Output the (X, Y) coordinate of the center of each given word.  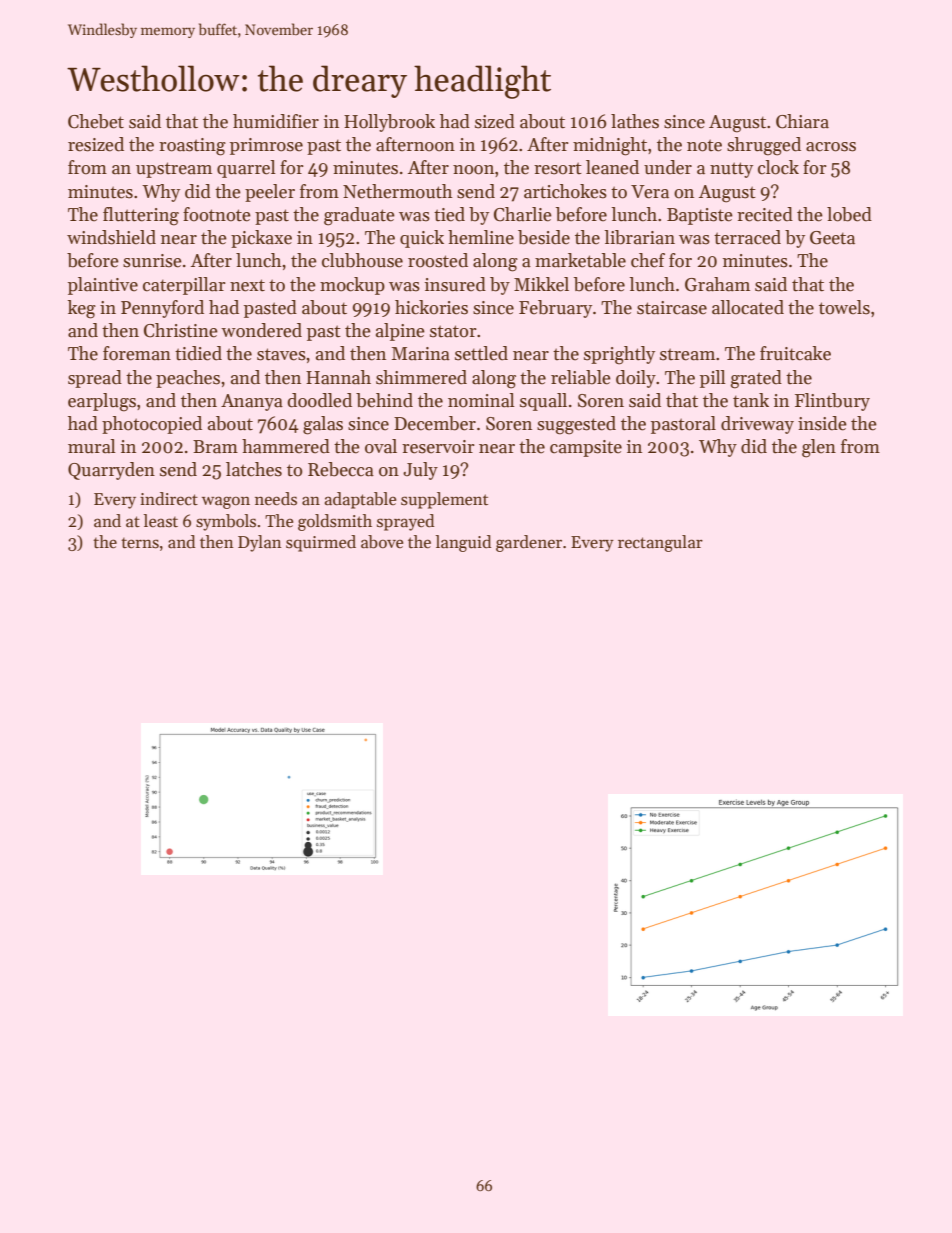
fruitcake (795, 353)
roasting (192, 147)
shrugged (764, 146)
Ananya (252, 402)
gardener (529, 543)
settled (481, 353)
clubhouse (362, 260)
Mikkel (541, 284)
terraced (747, 237)
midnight (610, 146)
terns (140, 543)
